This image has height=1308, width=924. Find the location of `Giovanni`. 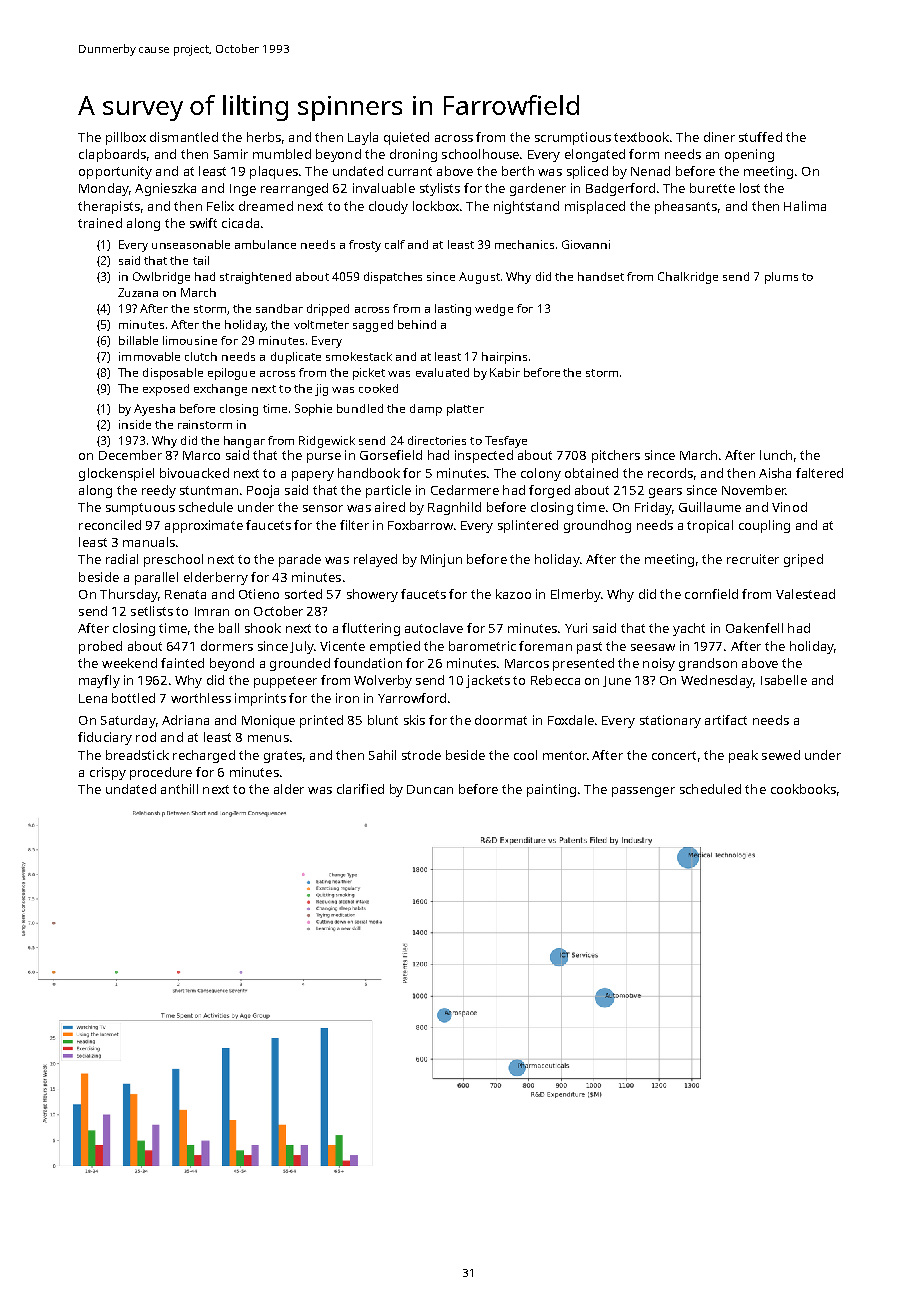

Giovanni is located at coordinates (586, 244).
